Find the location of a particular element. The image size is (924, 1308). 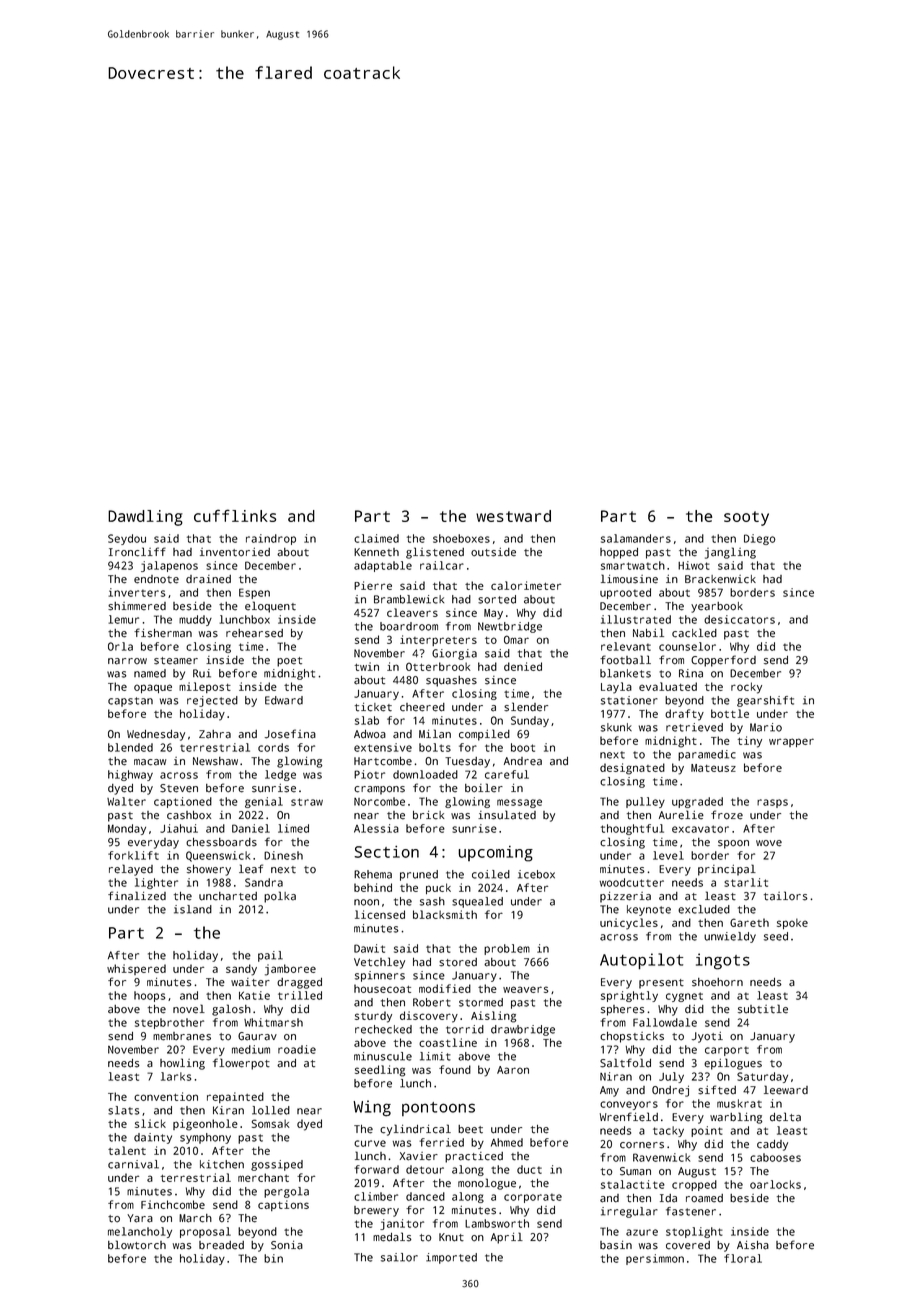

Wednesday is located at coordinates (156, 735).
